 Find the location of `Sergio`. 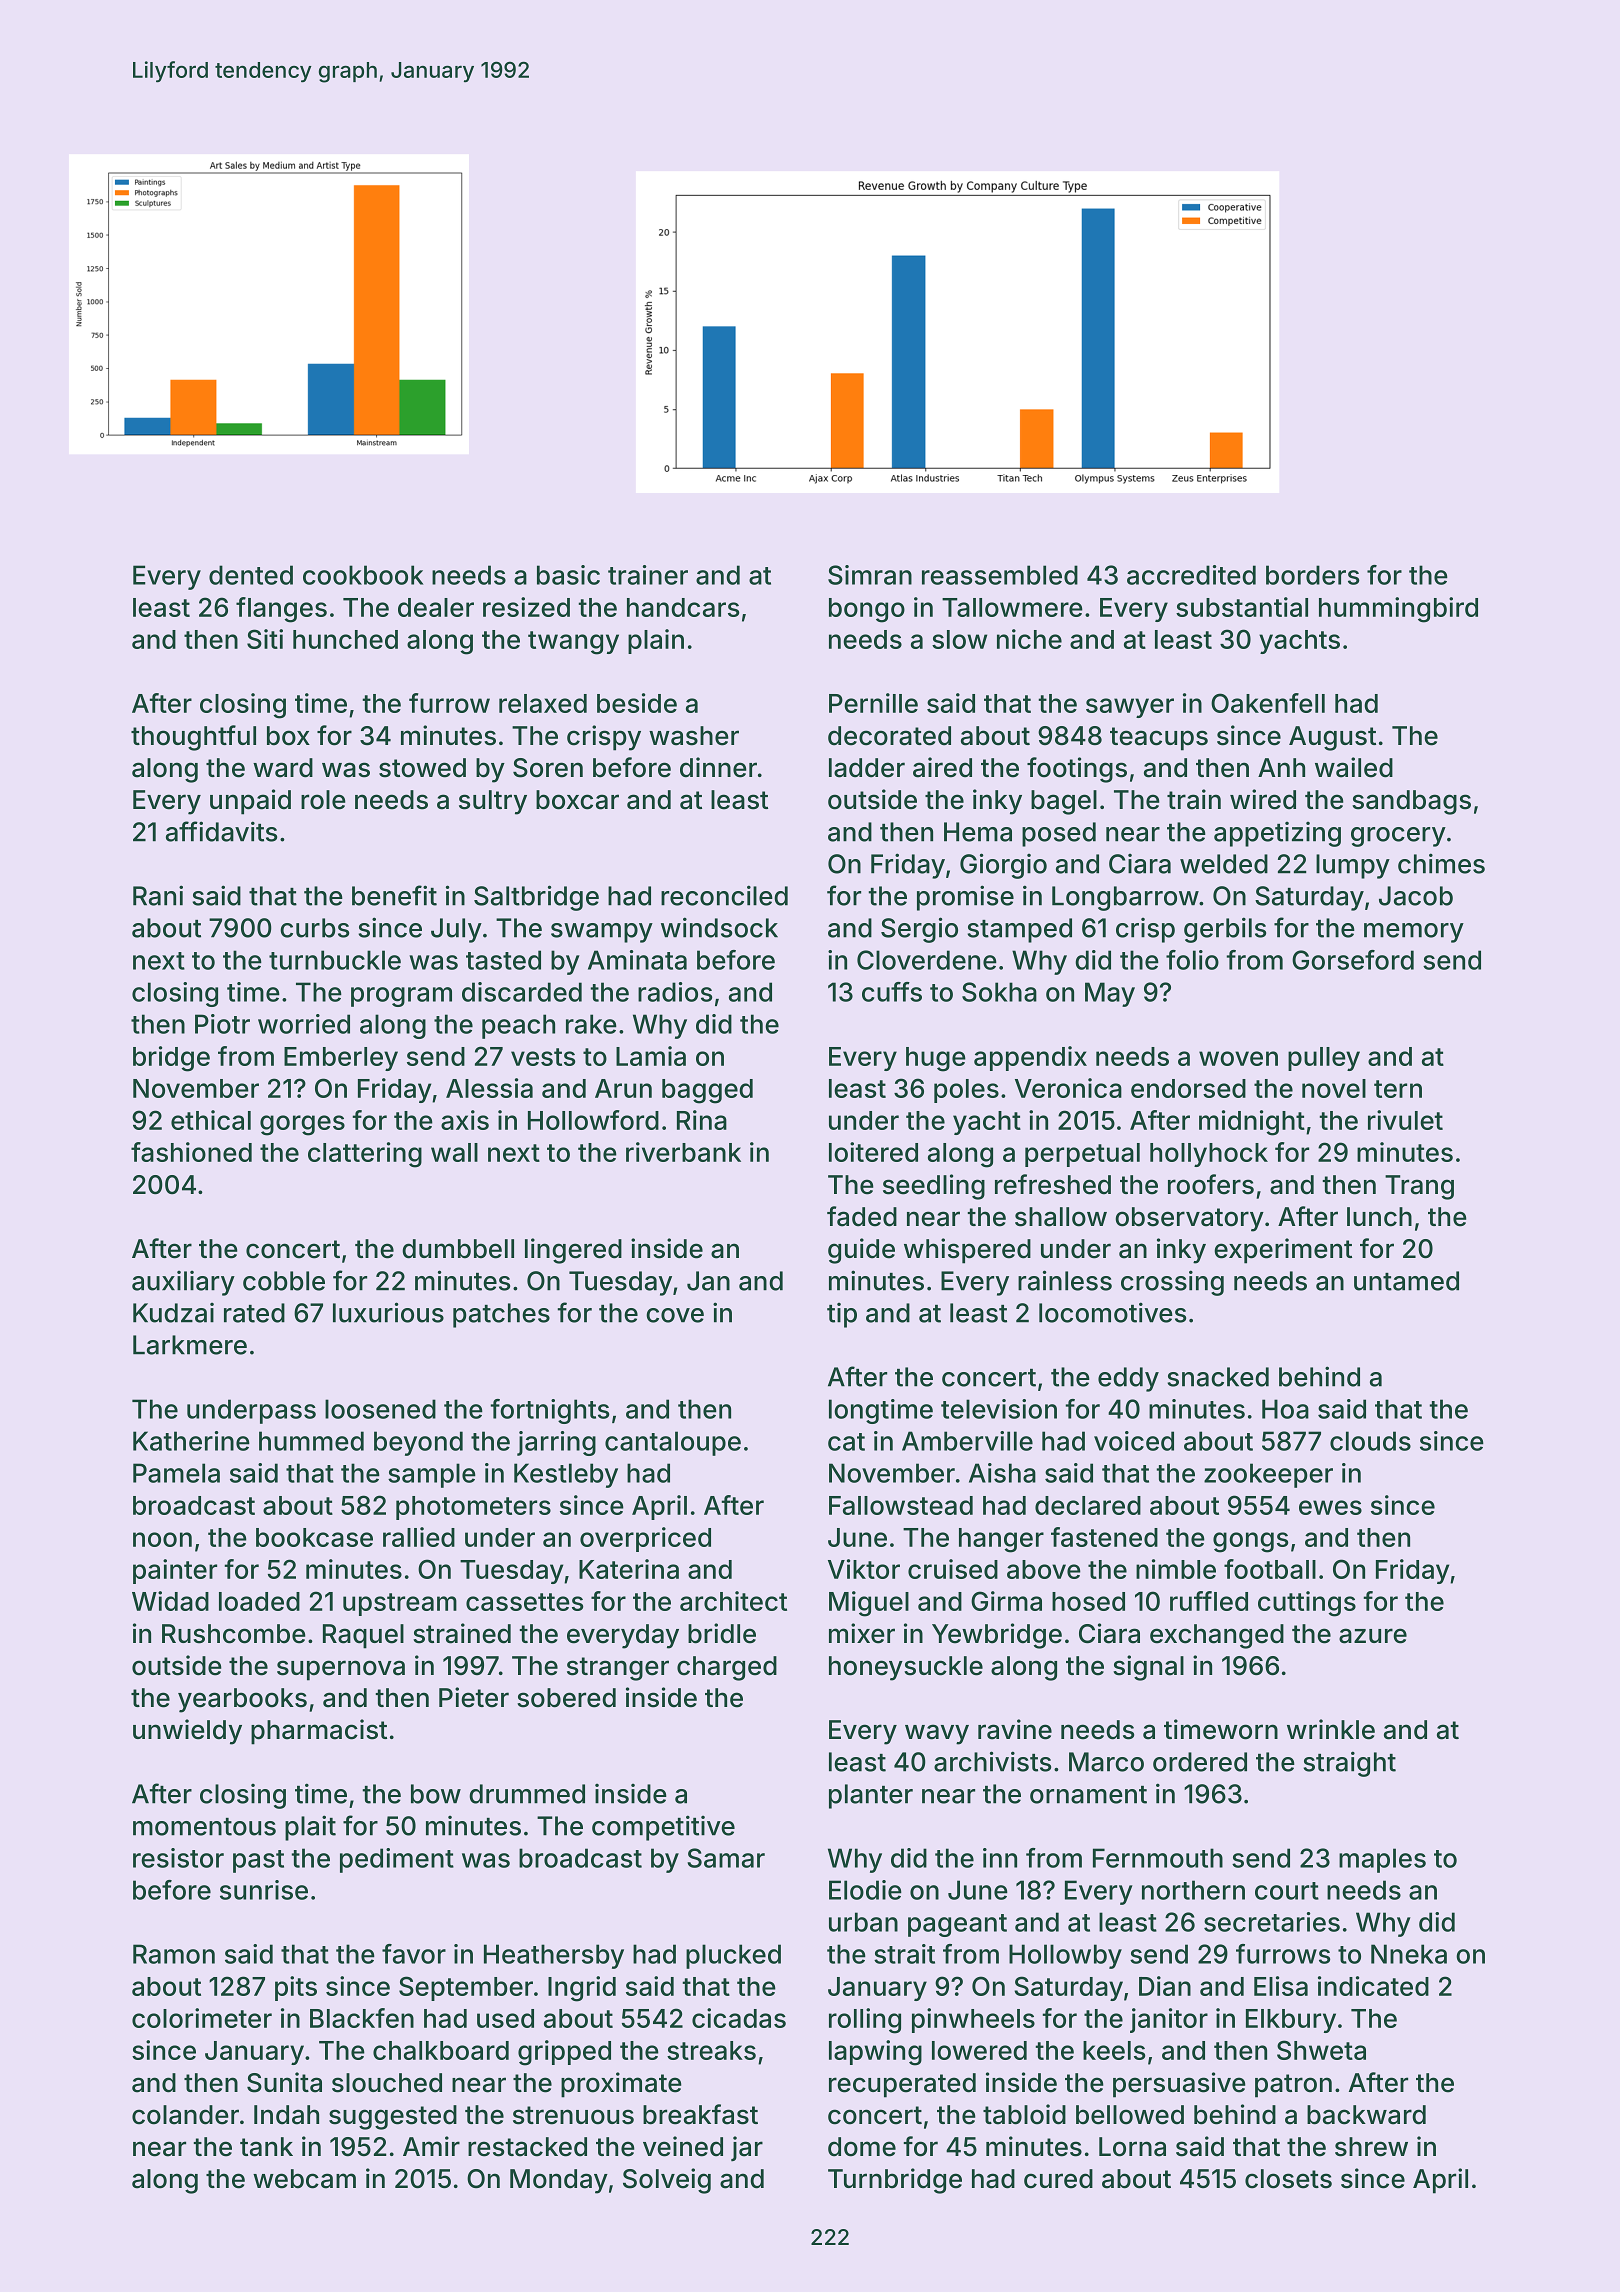

Sergio is located at coordinates (919, 930).
